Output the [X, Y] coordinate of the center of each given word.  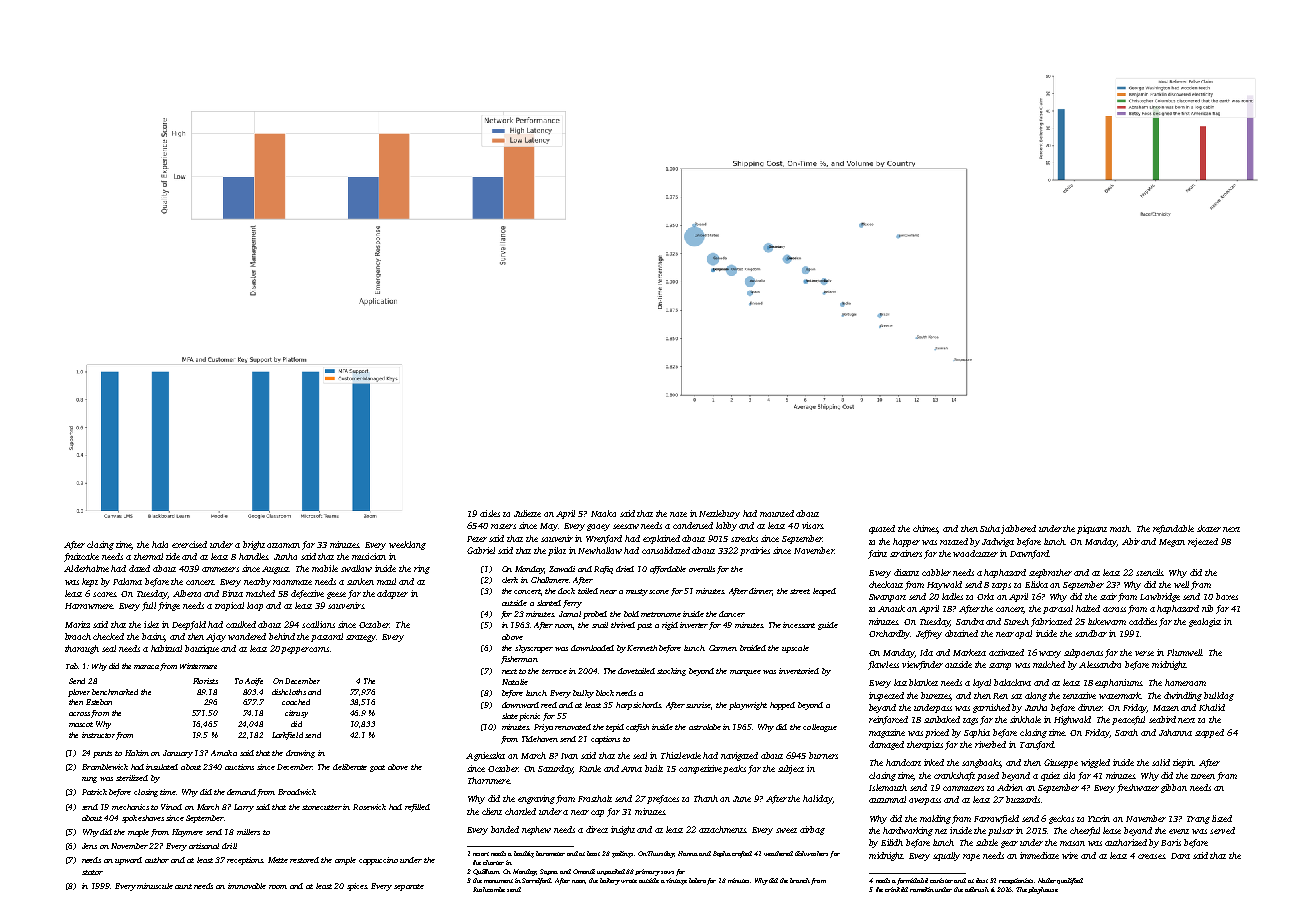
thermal [148, 556]
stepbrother [1050, 573]
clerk [510, 580]
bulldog [1219, 696]
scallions [318, 624]
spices [357, 887]
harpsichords [639, 706]
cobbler [936, 572]
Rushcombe [489, 889]
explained [661, 539]
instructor [98, 735]
